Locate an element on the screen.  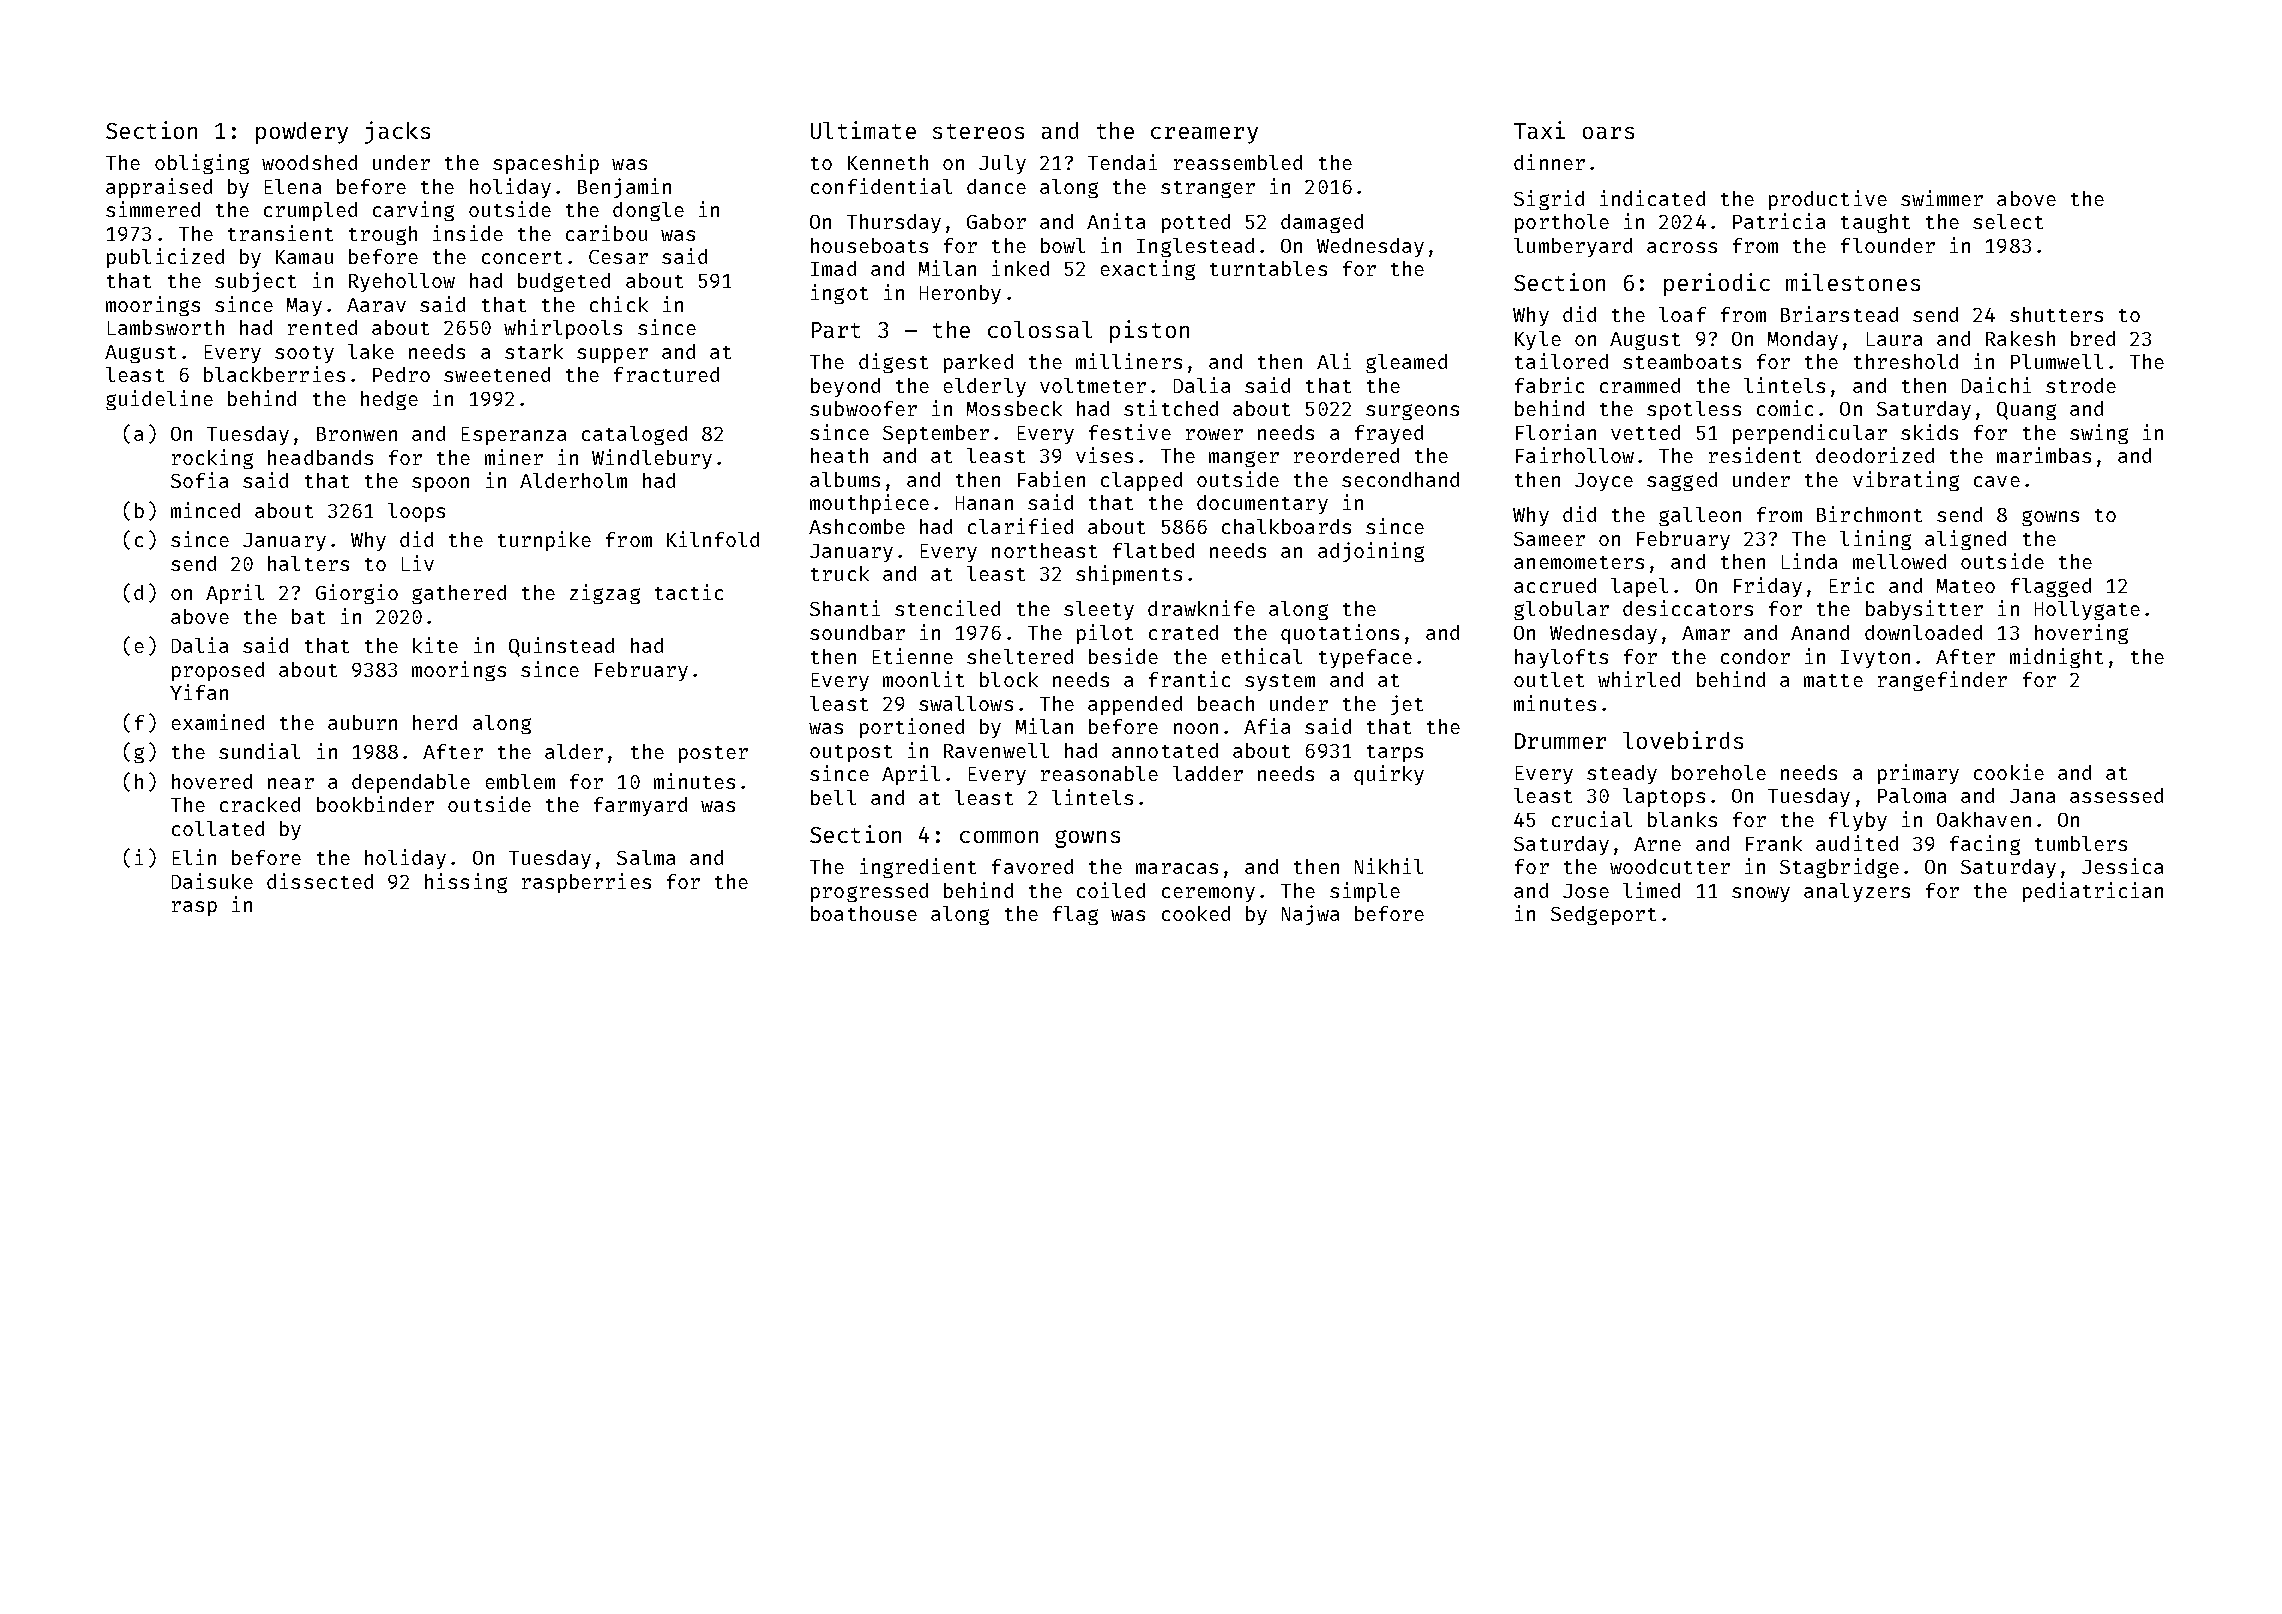
boathouse is located at coordinates (864, 913).
